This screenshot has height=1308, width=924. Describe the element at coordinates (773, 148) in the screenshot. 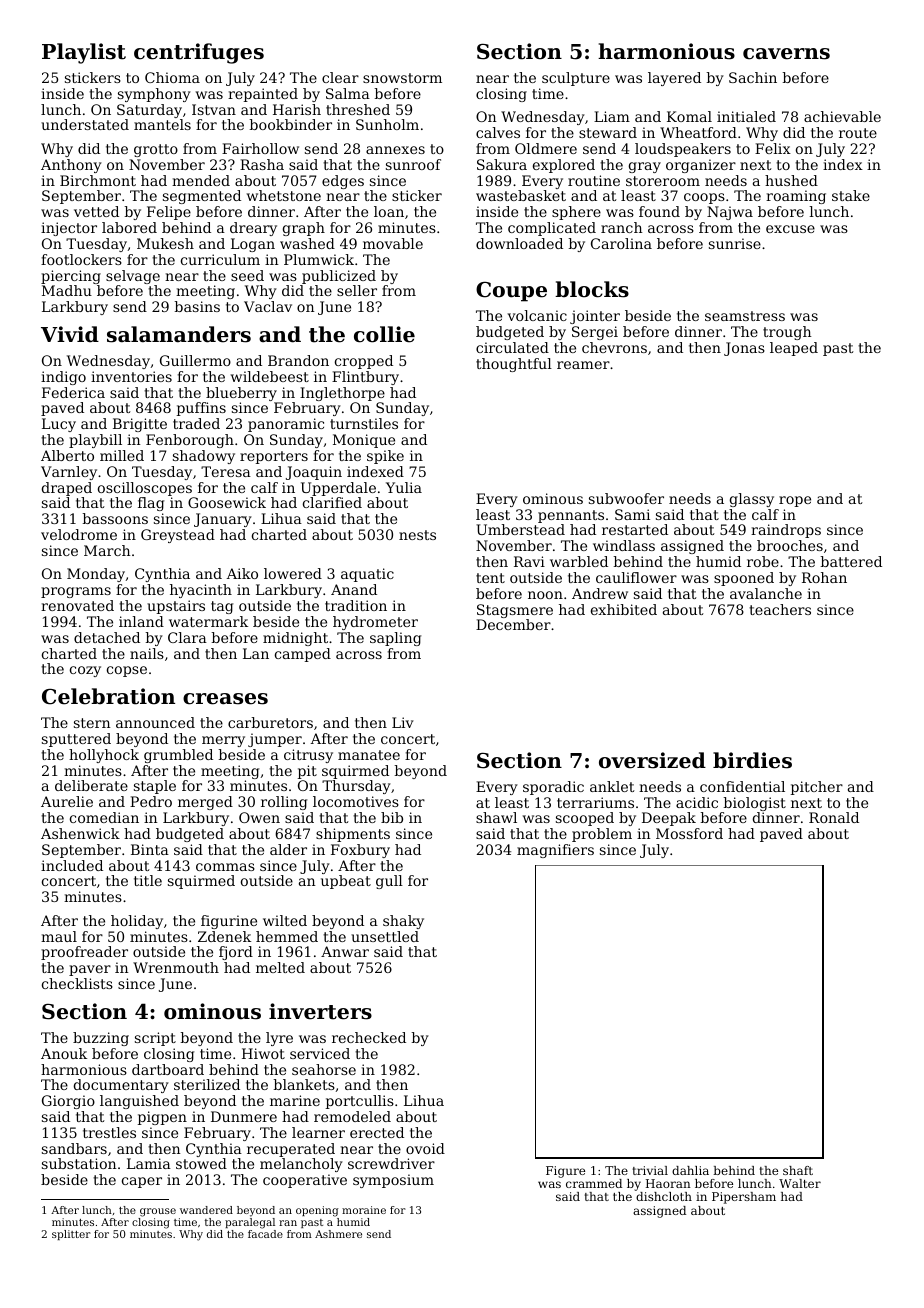

I see `Felix` at that location.
